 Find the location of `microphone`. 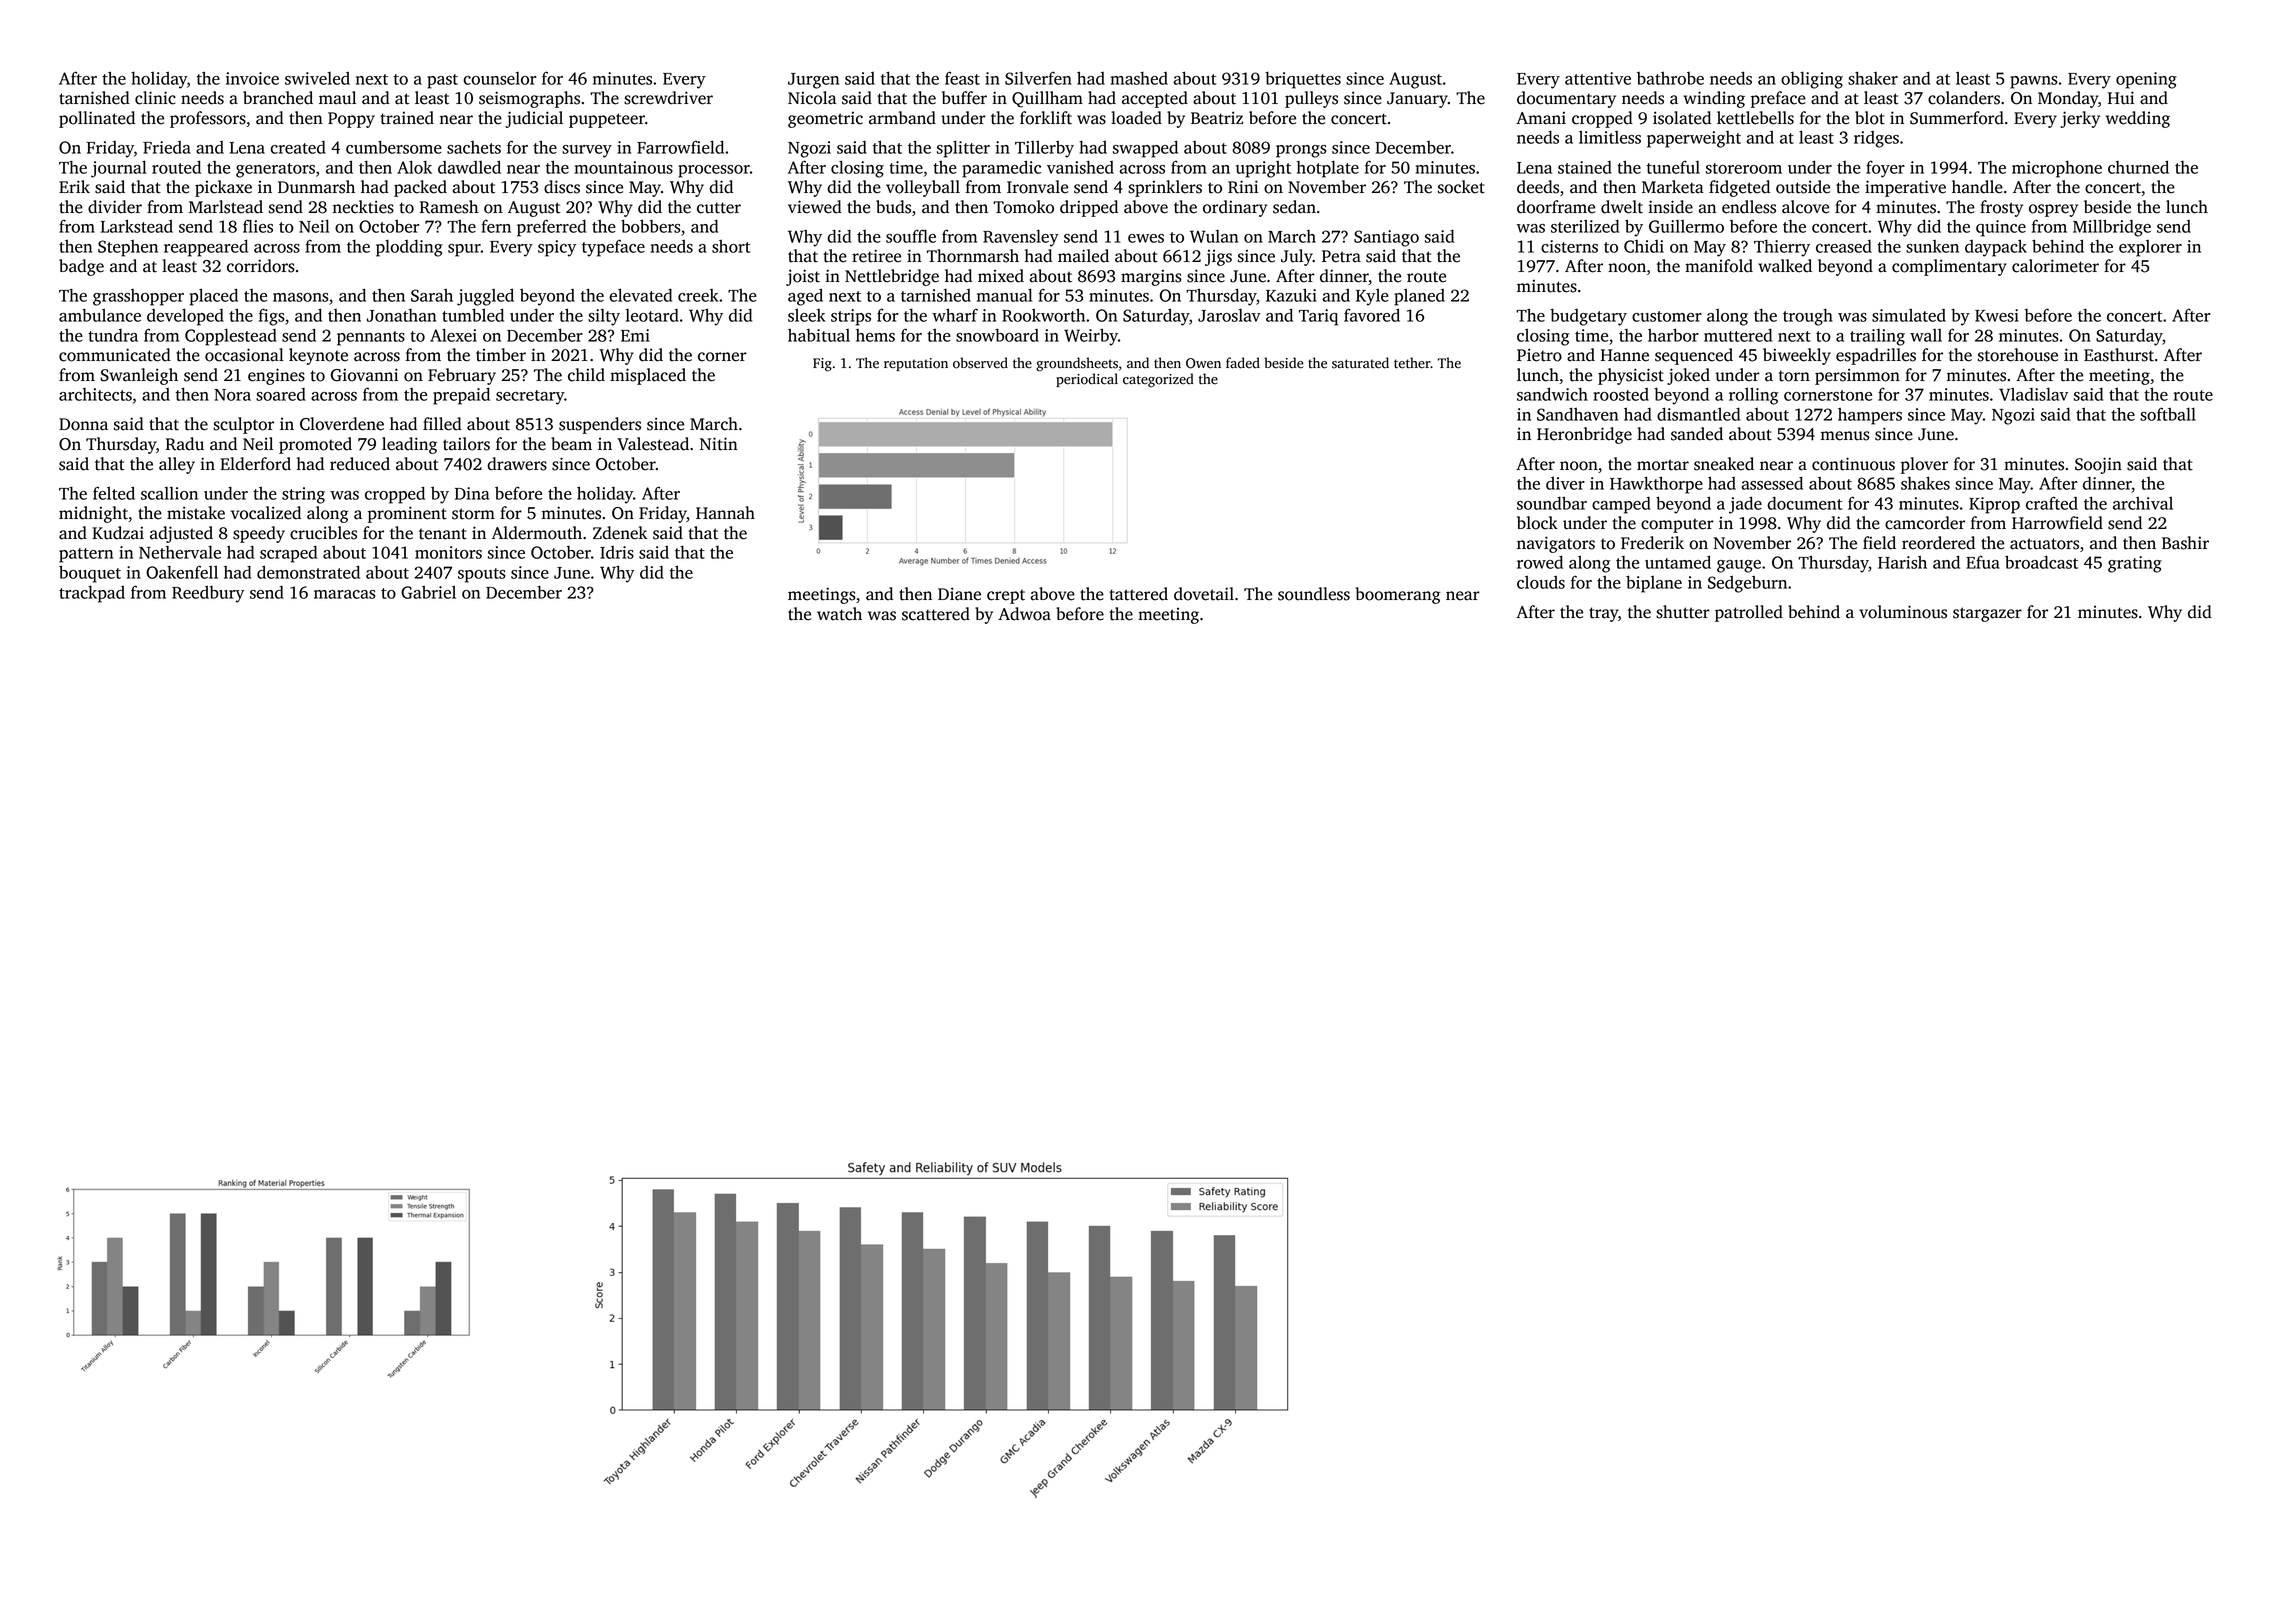

microphone is located at coordinates (2057, 169).
